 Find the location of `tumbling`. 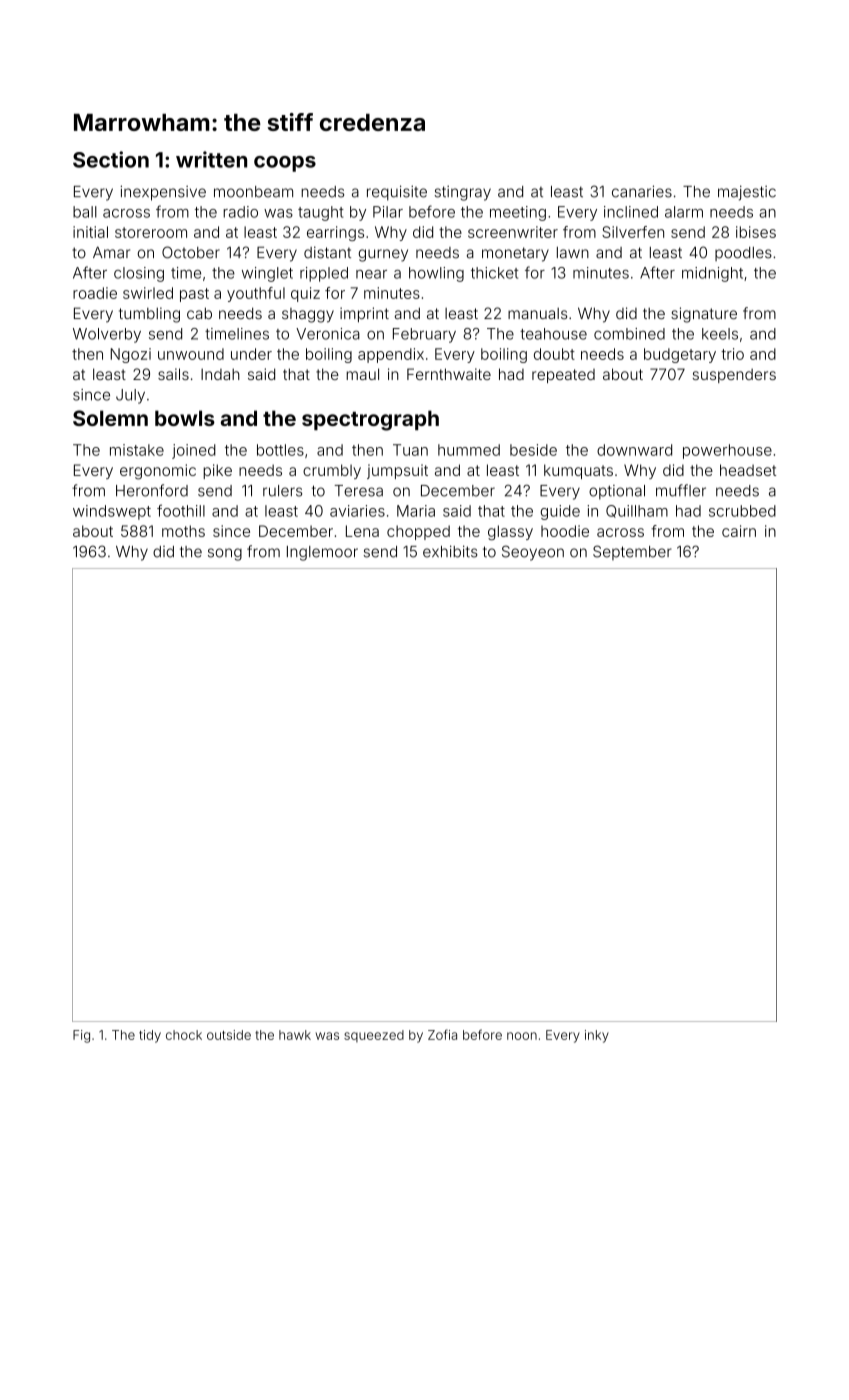

tumbling is located at coordinates (149, 315).
